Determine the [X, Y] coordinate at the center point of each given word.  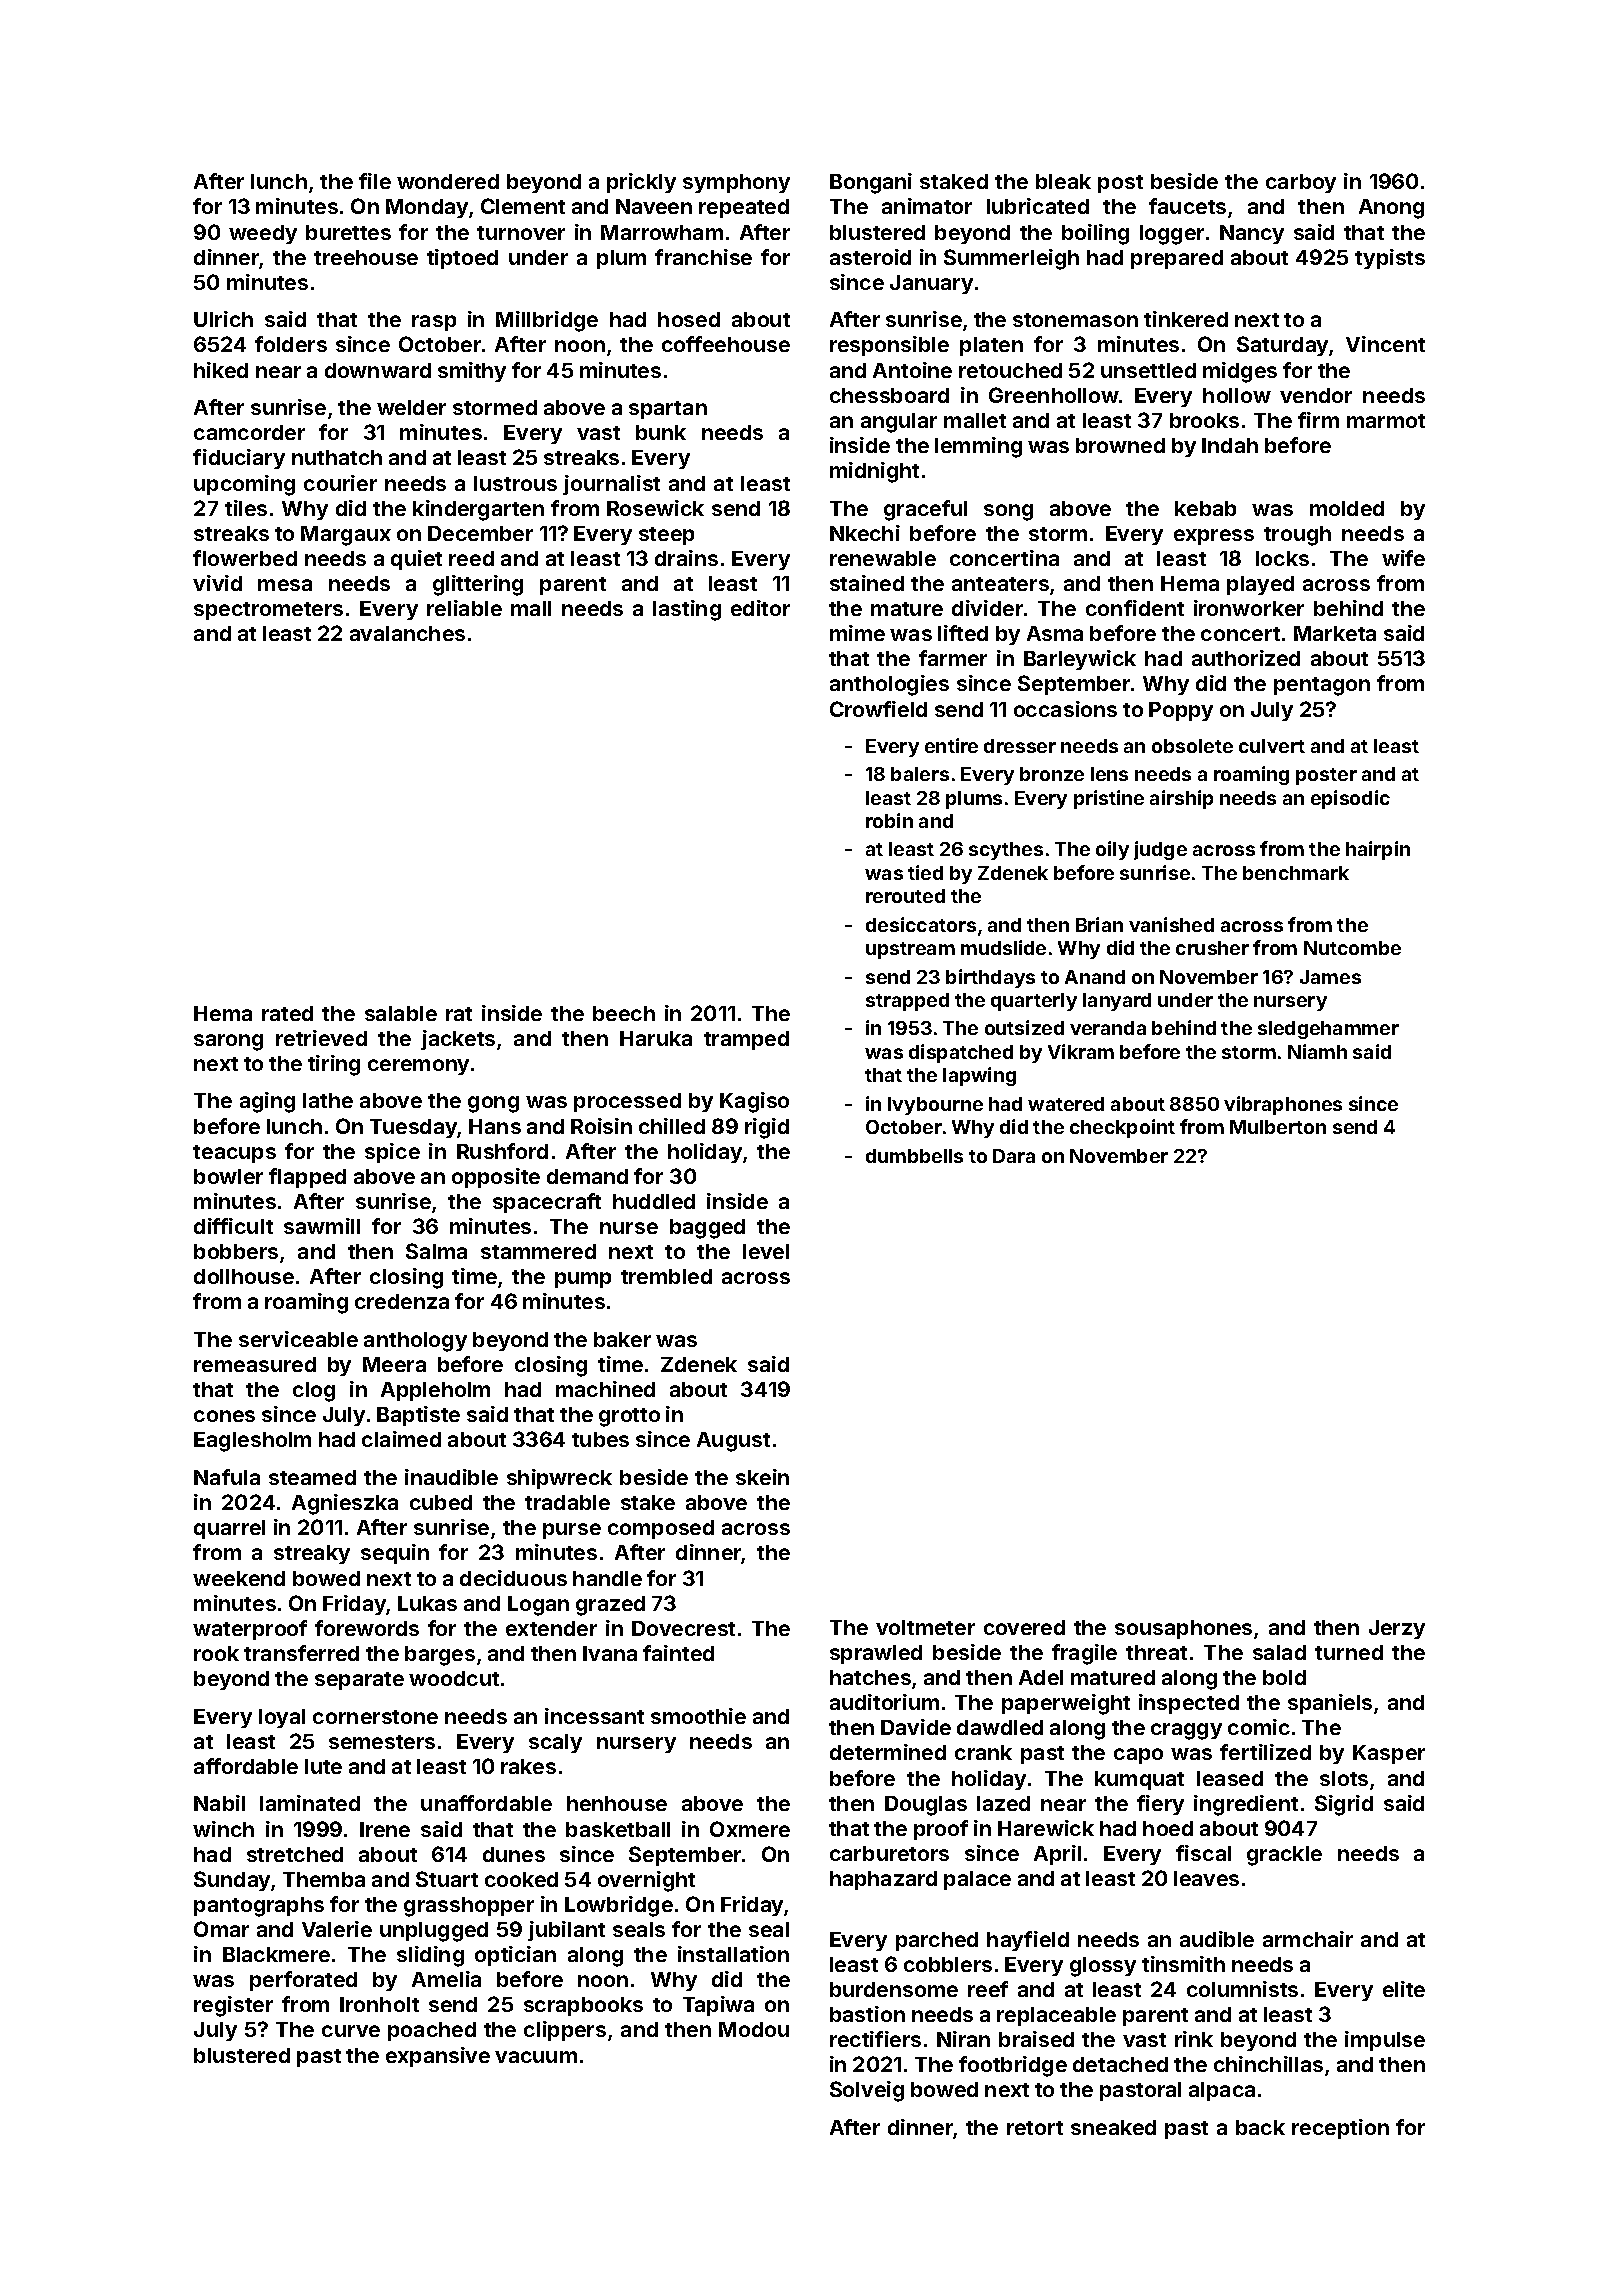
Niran [963, 2039]
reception [1340, 2129]
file [375, 181]
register [233, 2006]
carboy [1301, 183]
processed [627, 1102]
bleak [1063, 181]
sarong [228, 1042]
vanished [1171, 924]
